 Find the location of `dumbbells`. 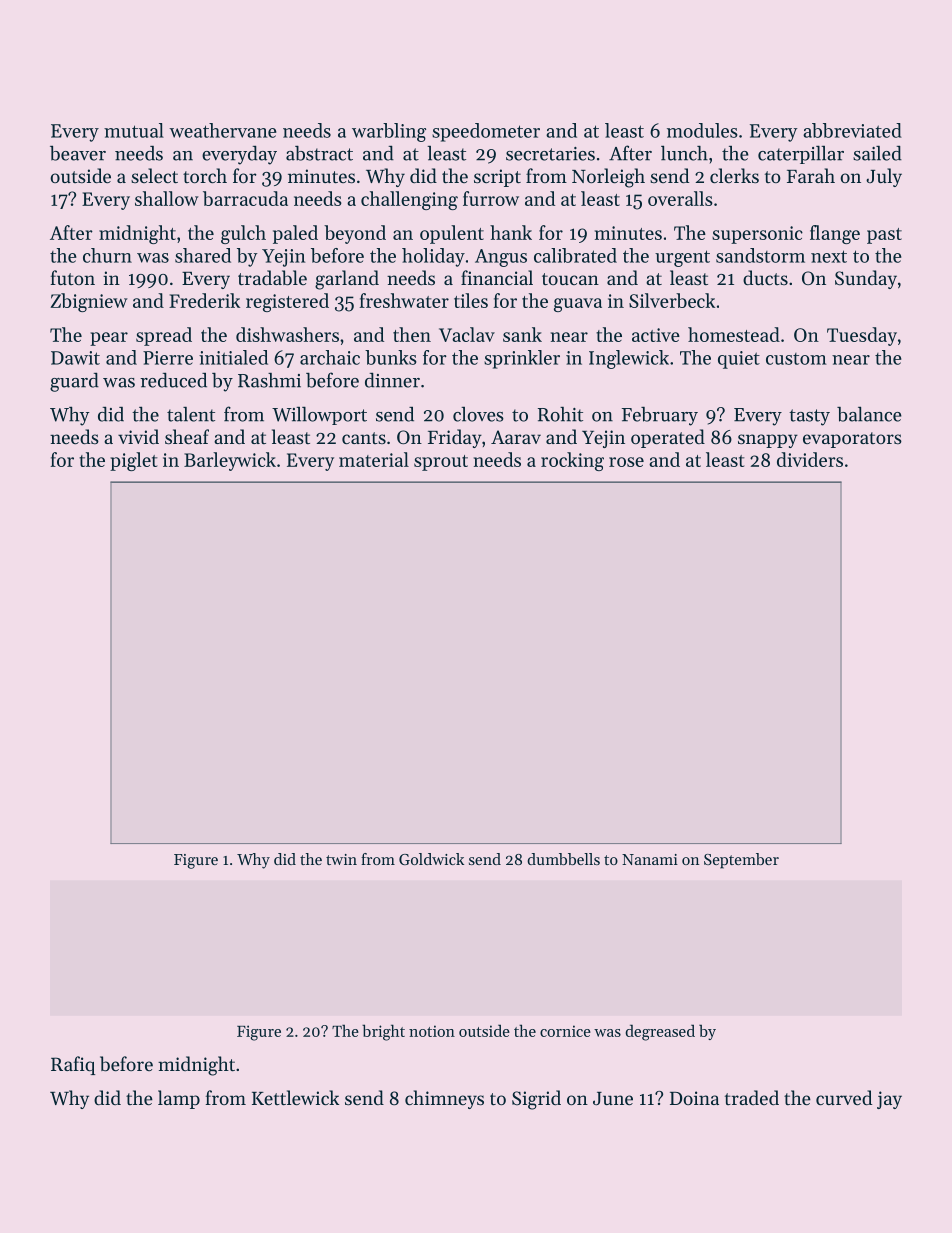

dumbbells is located at coordinates (563, 859).
